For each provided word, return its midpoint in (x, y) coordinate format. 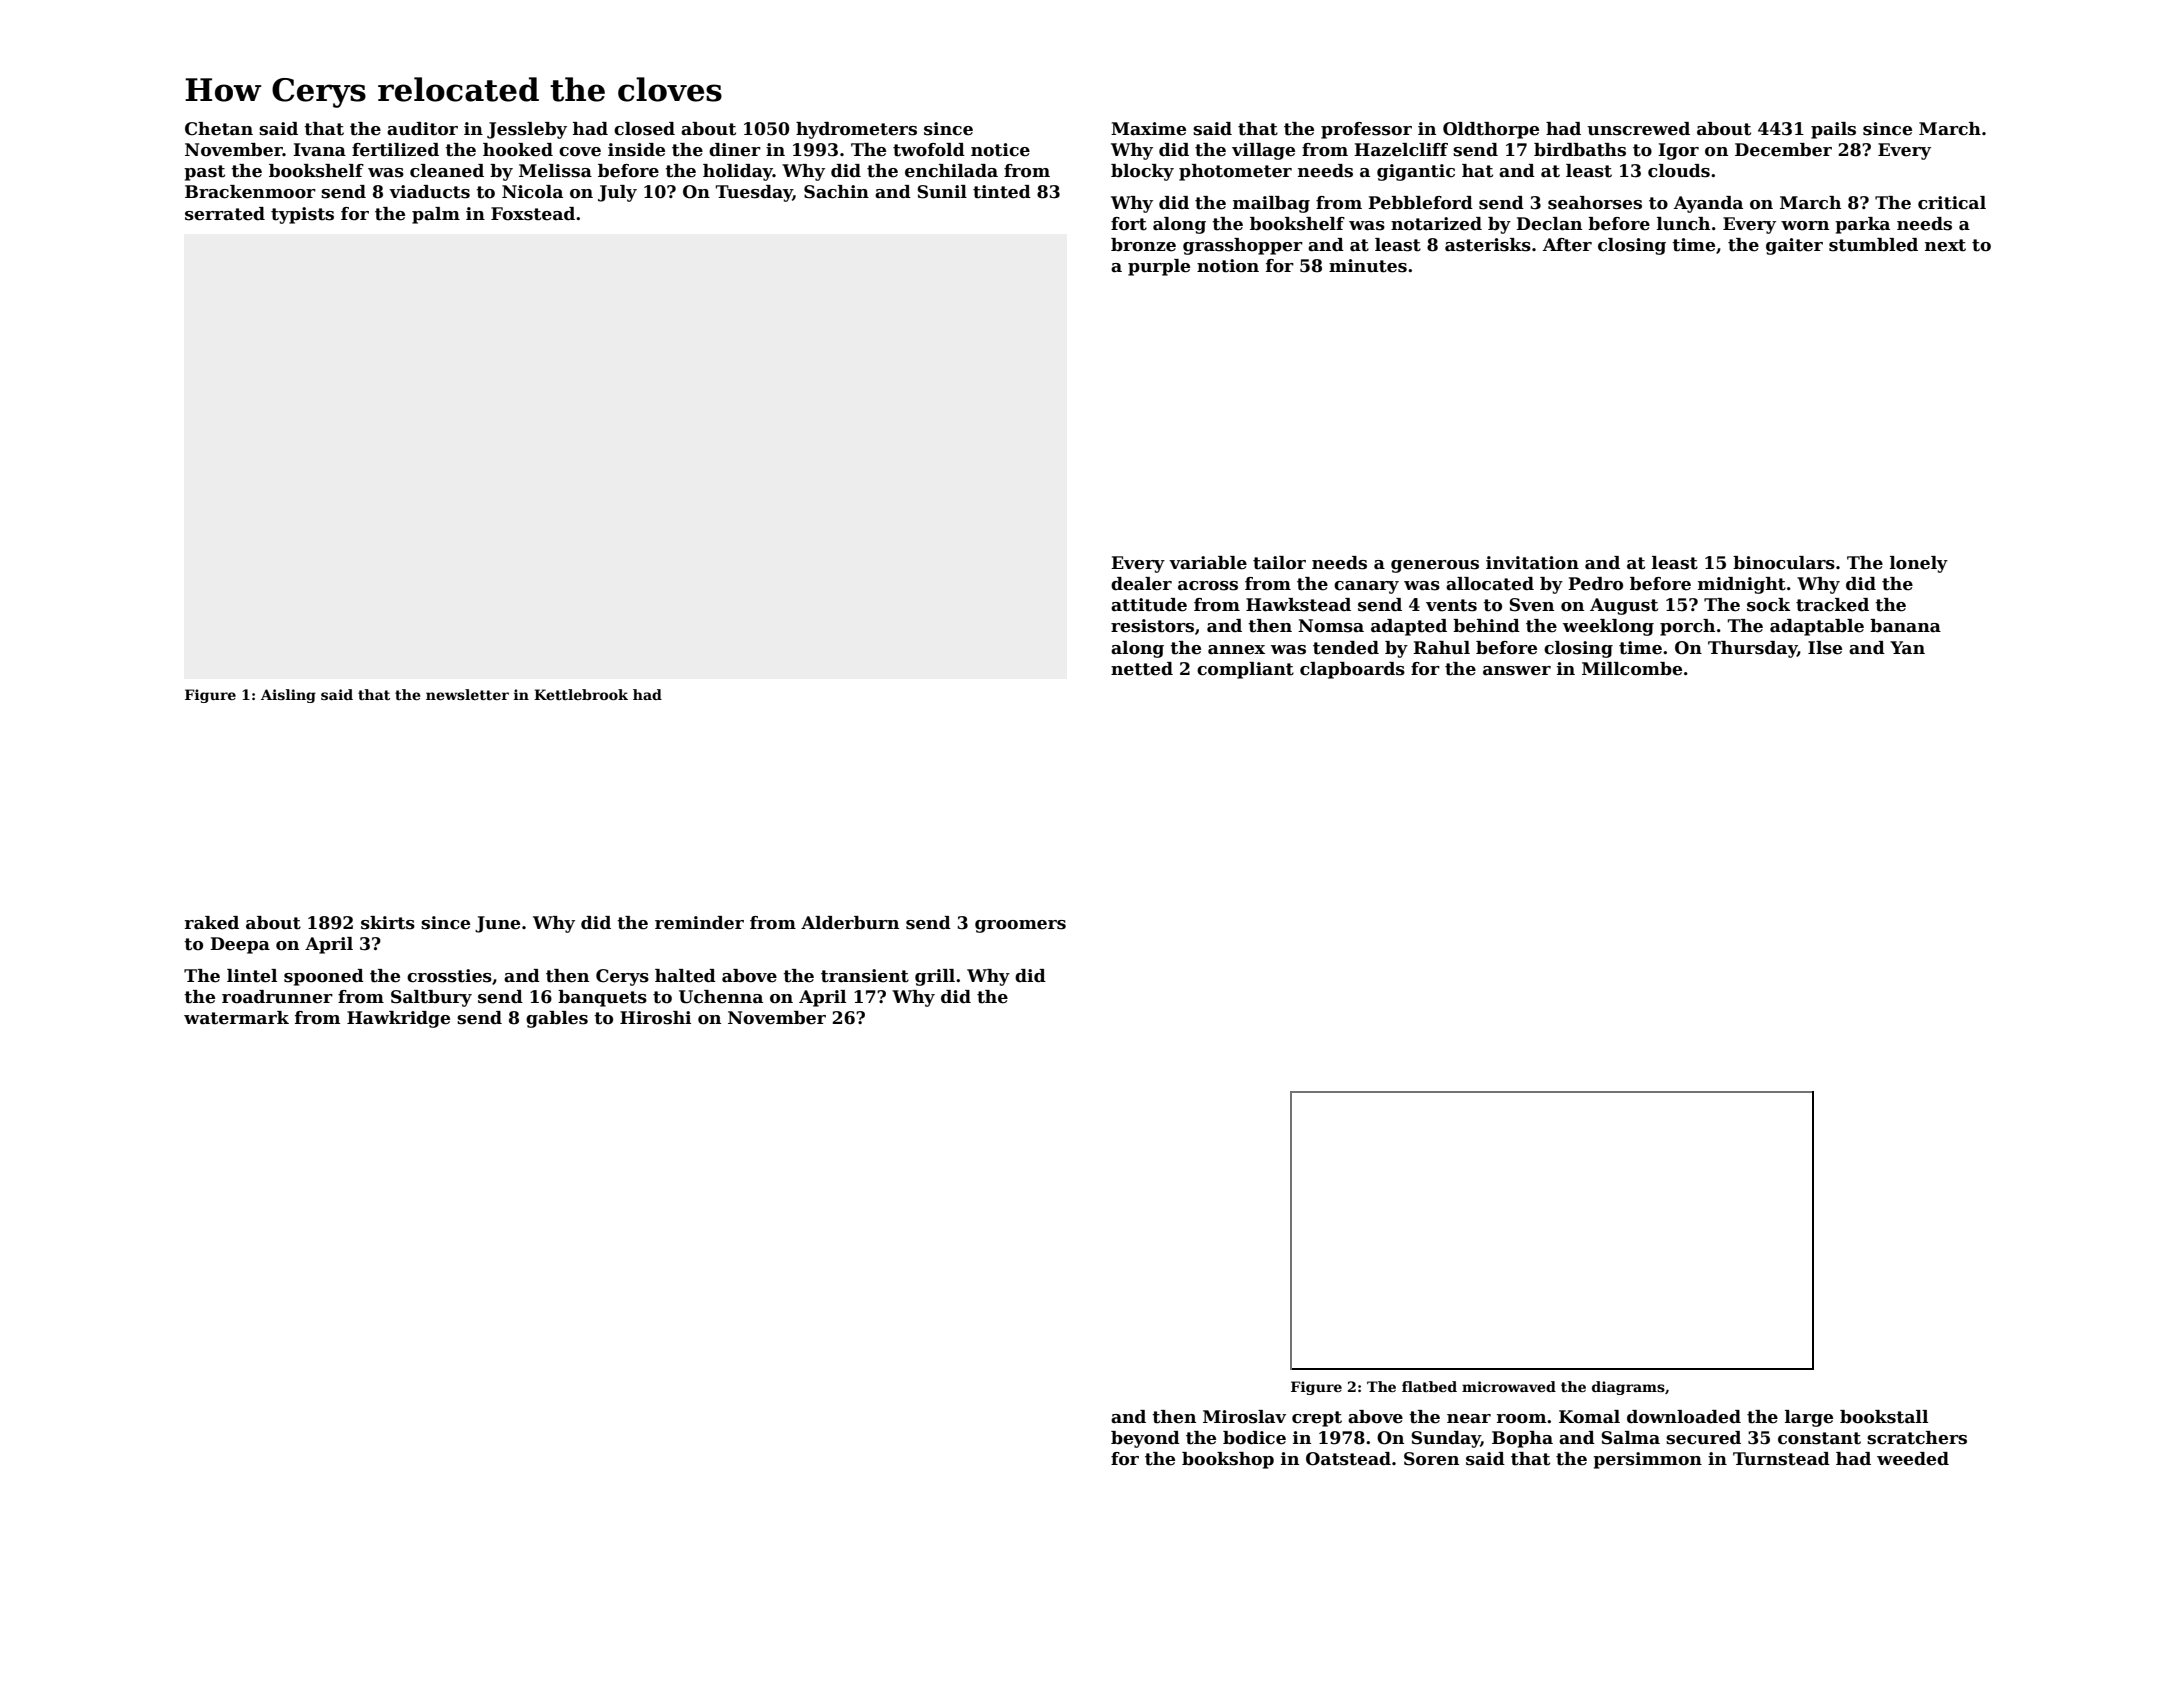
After (1567, 245)
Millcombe (1632, 669)
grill (935, 977)
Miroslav (1244, 1417)
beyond (1145, 1439)
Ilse (1825, 648)
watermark (236, 1018)
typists (302, 215)
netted (1142, 669)
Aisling (288, 696)
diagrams (1628, 1388)
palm (436, 215)
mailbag (1271, 204)
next (1945, 245)
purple (1159, 267)
